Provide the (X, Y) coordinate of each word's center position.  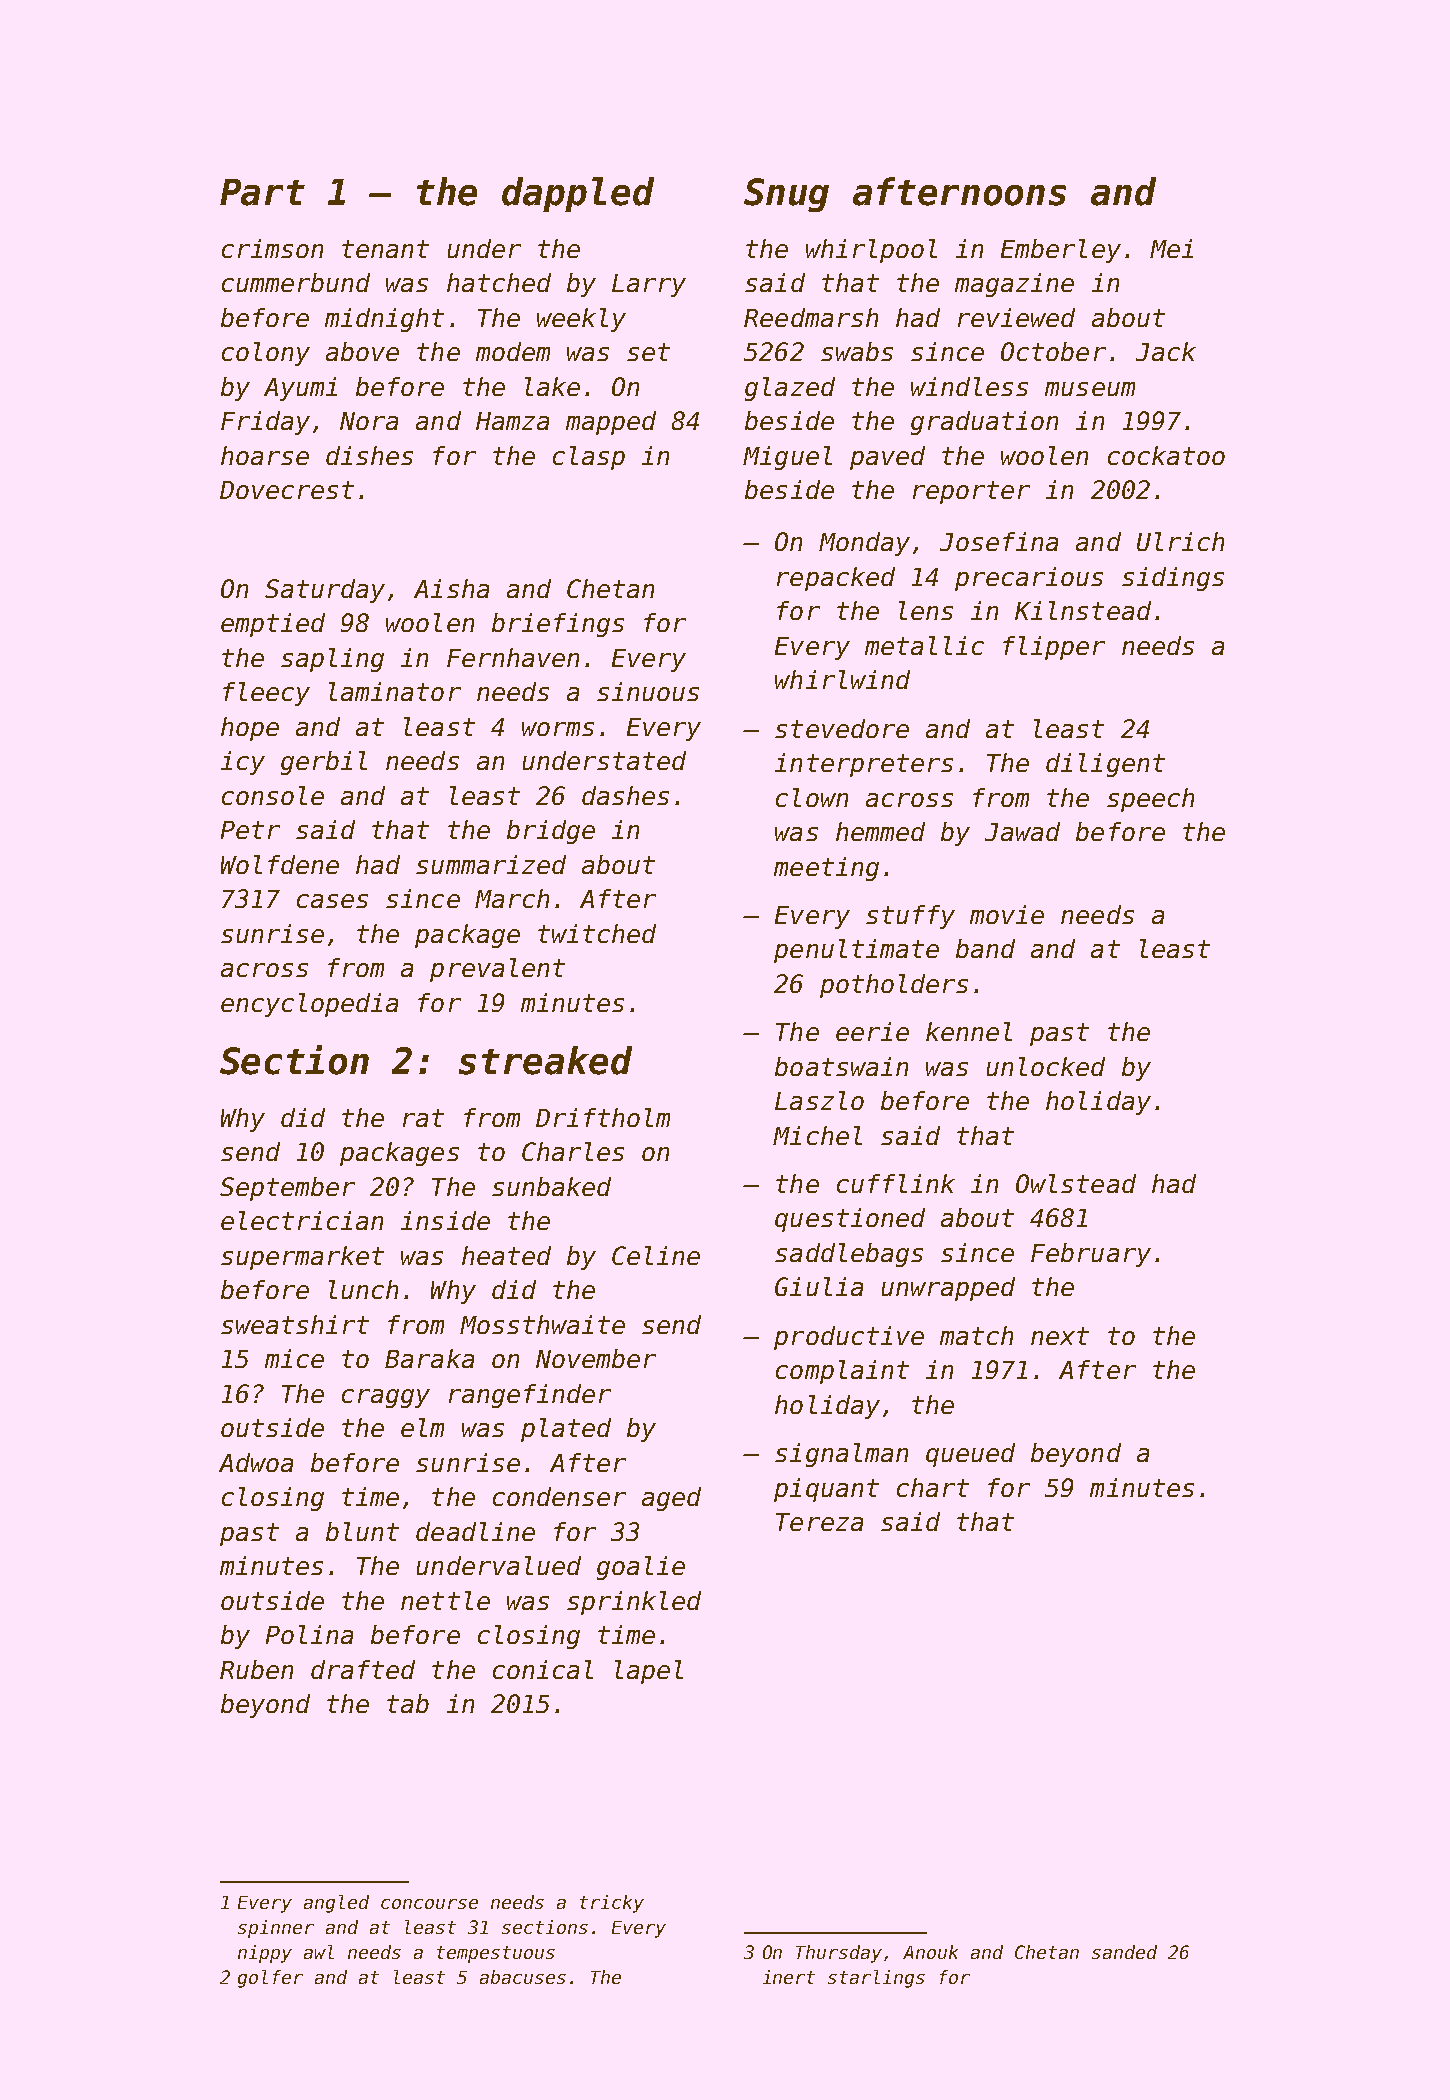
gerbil (324, 763)
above (362, 351)
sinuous (648, 691)
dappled (578, 194)
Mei (1171, 248)
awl (319, 1952)
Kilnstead (1083, 610)
